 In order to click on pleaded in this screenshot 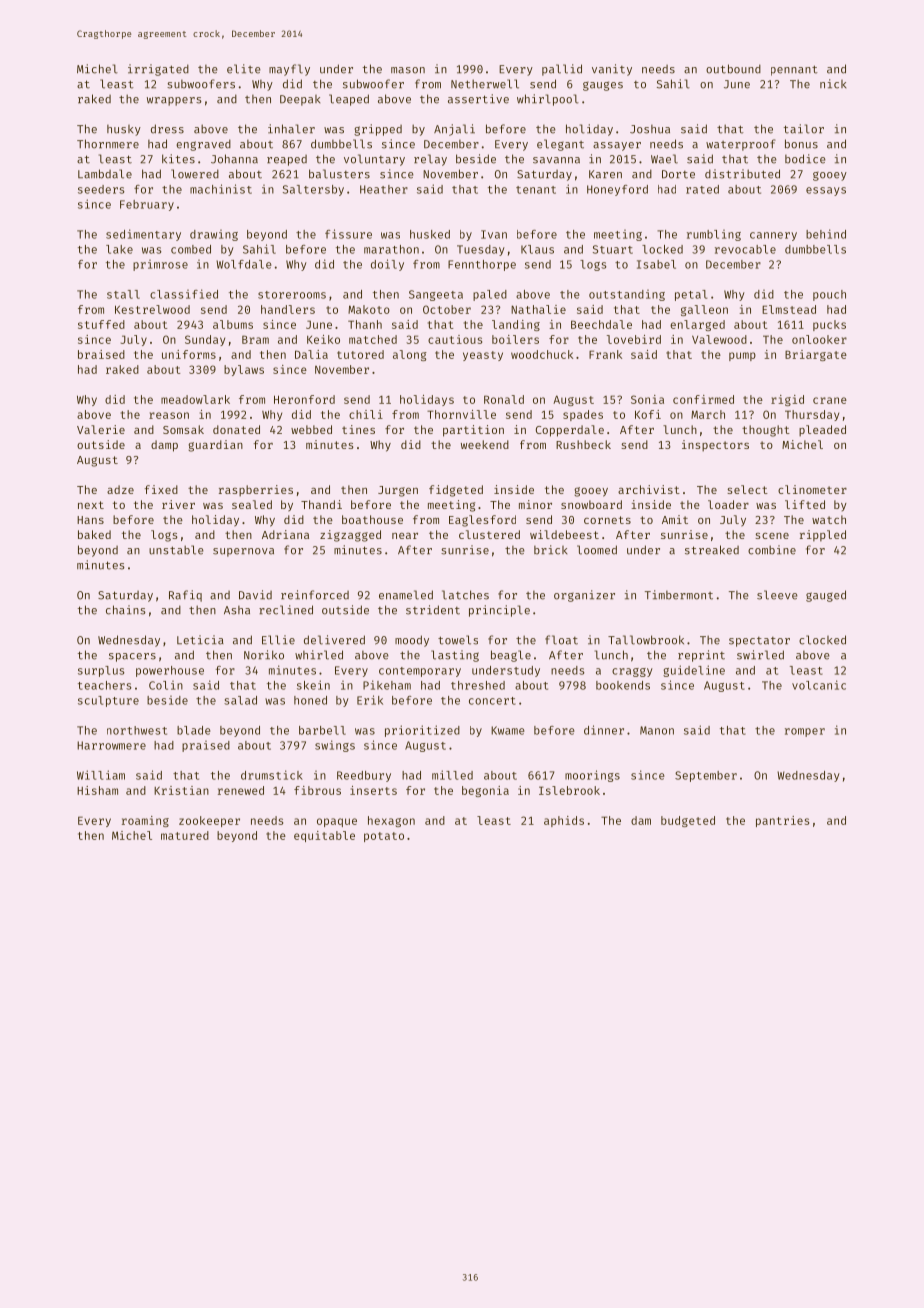, I will do `click(822, 431)`.
